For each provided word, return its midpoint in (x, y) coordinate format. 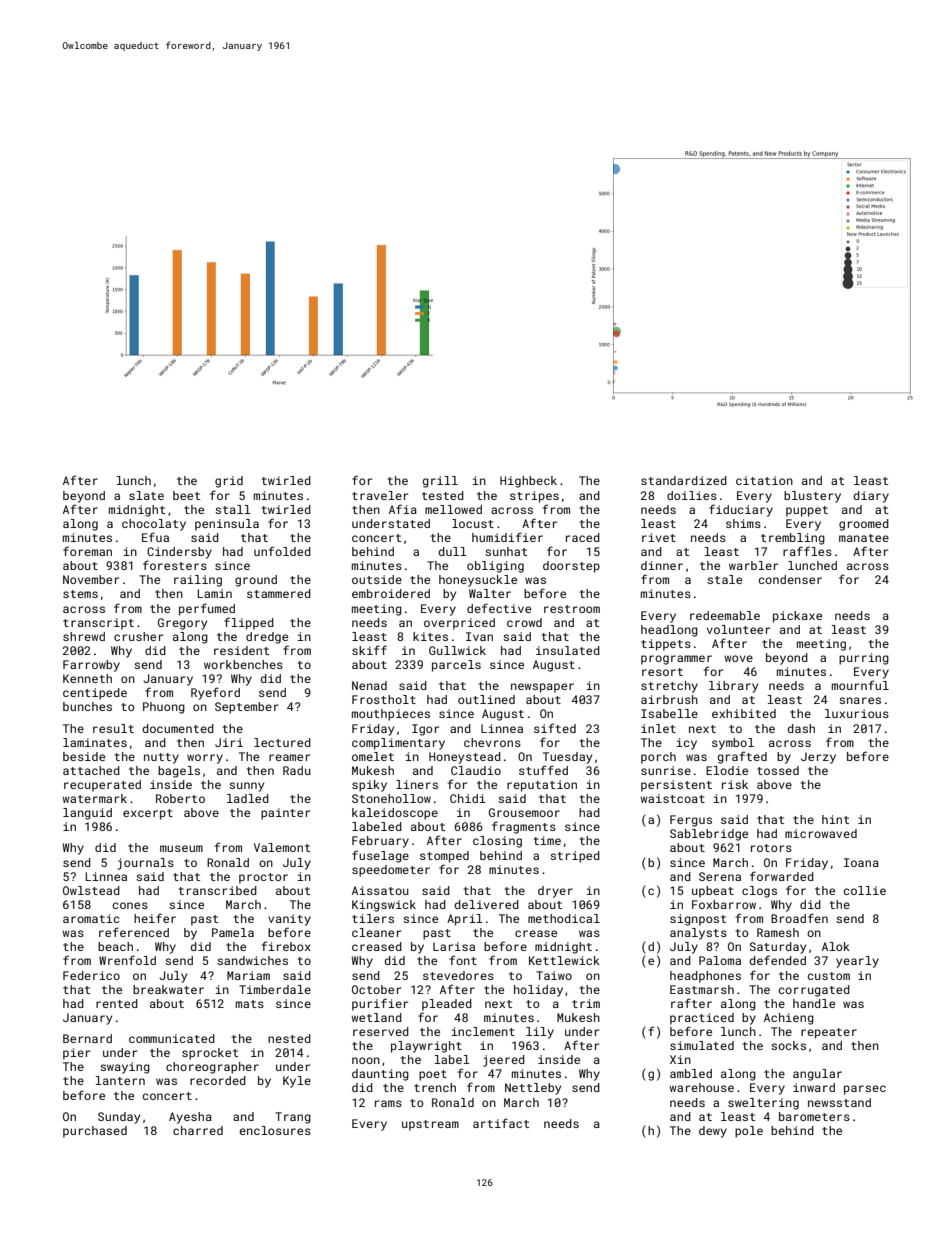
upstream (430, 1125)
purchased (95, 1132)
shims (743, 523)
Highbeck (528, 482)
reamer (289, 757)
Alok (836, 946)
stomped (444, 857)
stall (233, 509)
